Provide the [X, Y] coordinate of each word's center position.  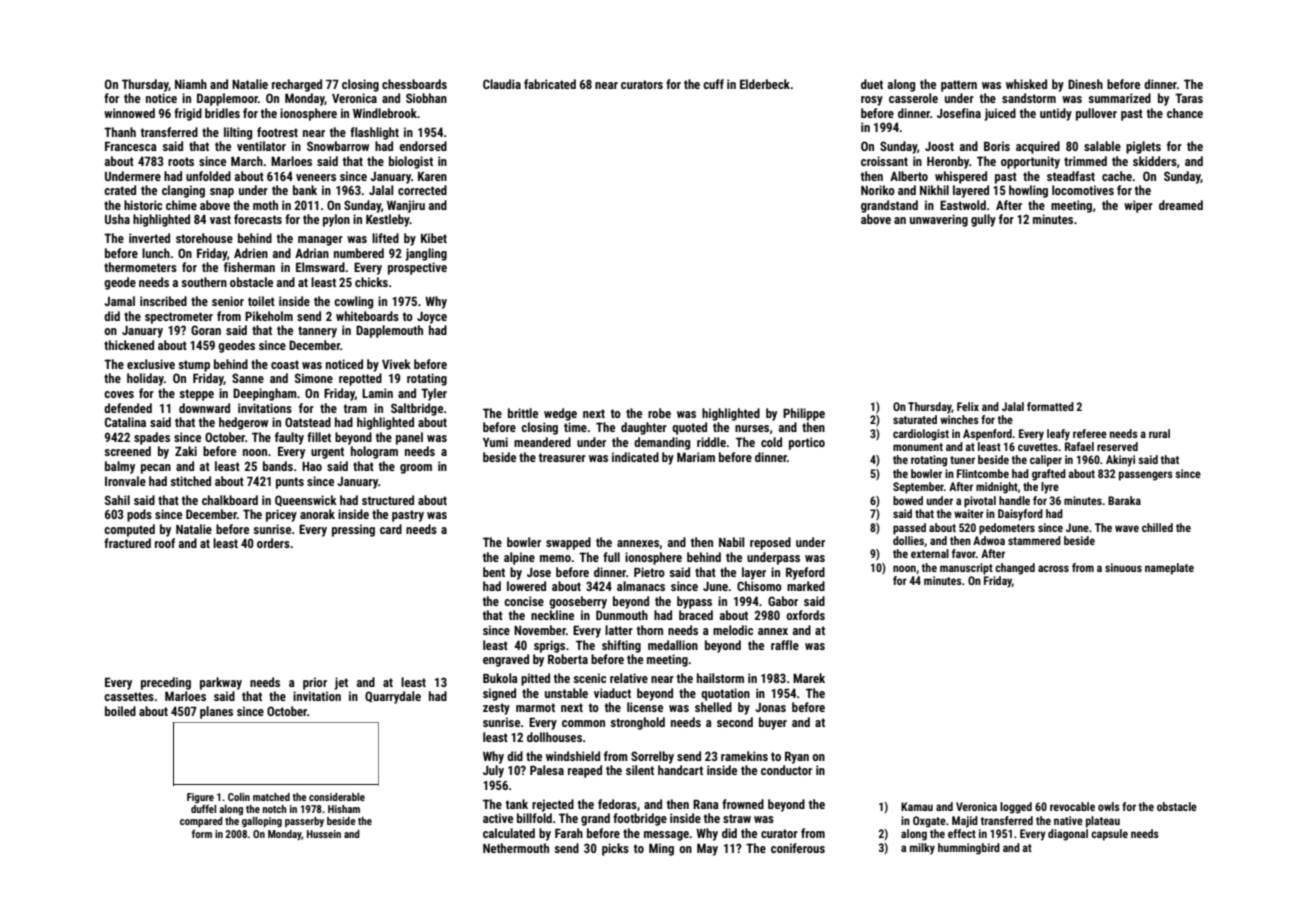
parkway [221, 683]
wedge [560, 414]
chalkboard [230, 500]
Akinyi [1120, 461]
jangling [426, 254]
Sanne [248, 378]
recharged [297, 85]
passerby [304, 822]
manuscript [966, 569]
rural [1159, 433]
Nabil [732, 542]
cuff [713, 84]
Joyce [432, 318]
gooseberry [578, 602]
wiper [1138, 206]
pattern [959, 86]
